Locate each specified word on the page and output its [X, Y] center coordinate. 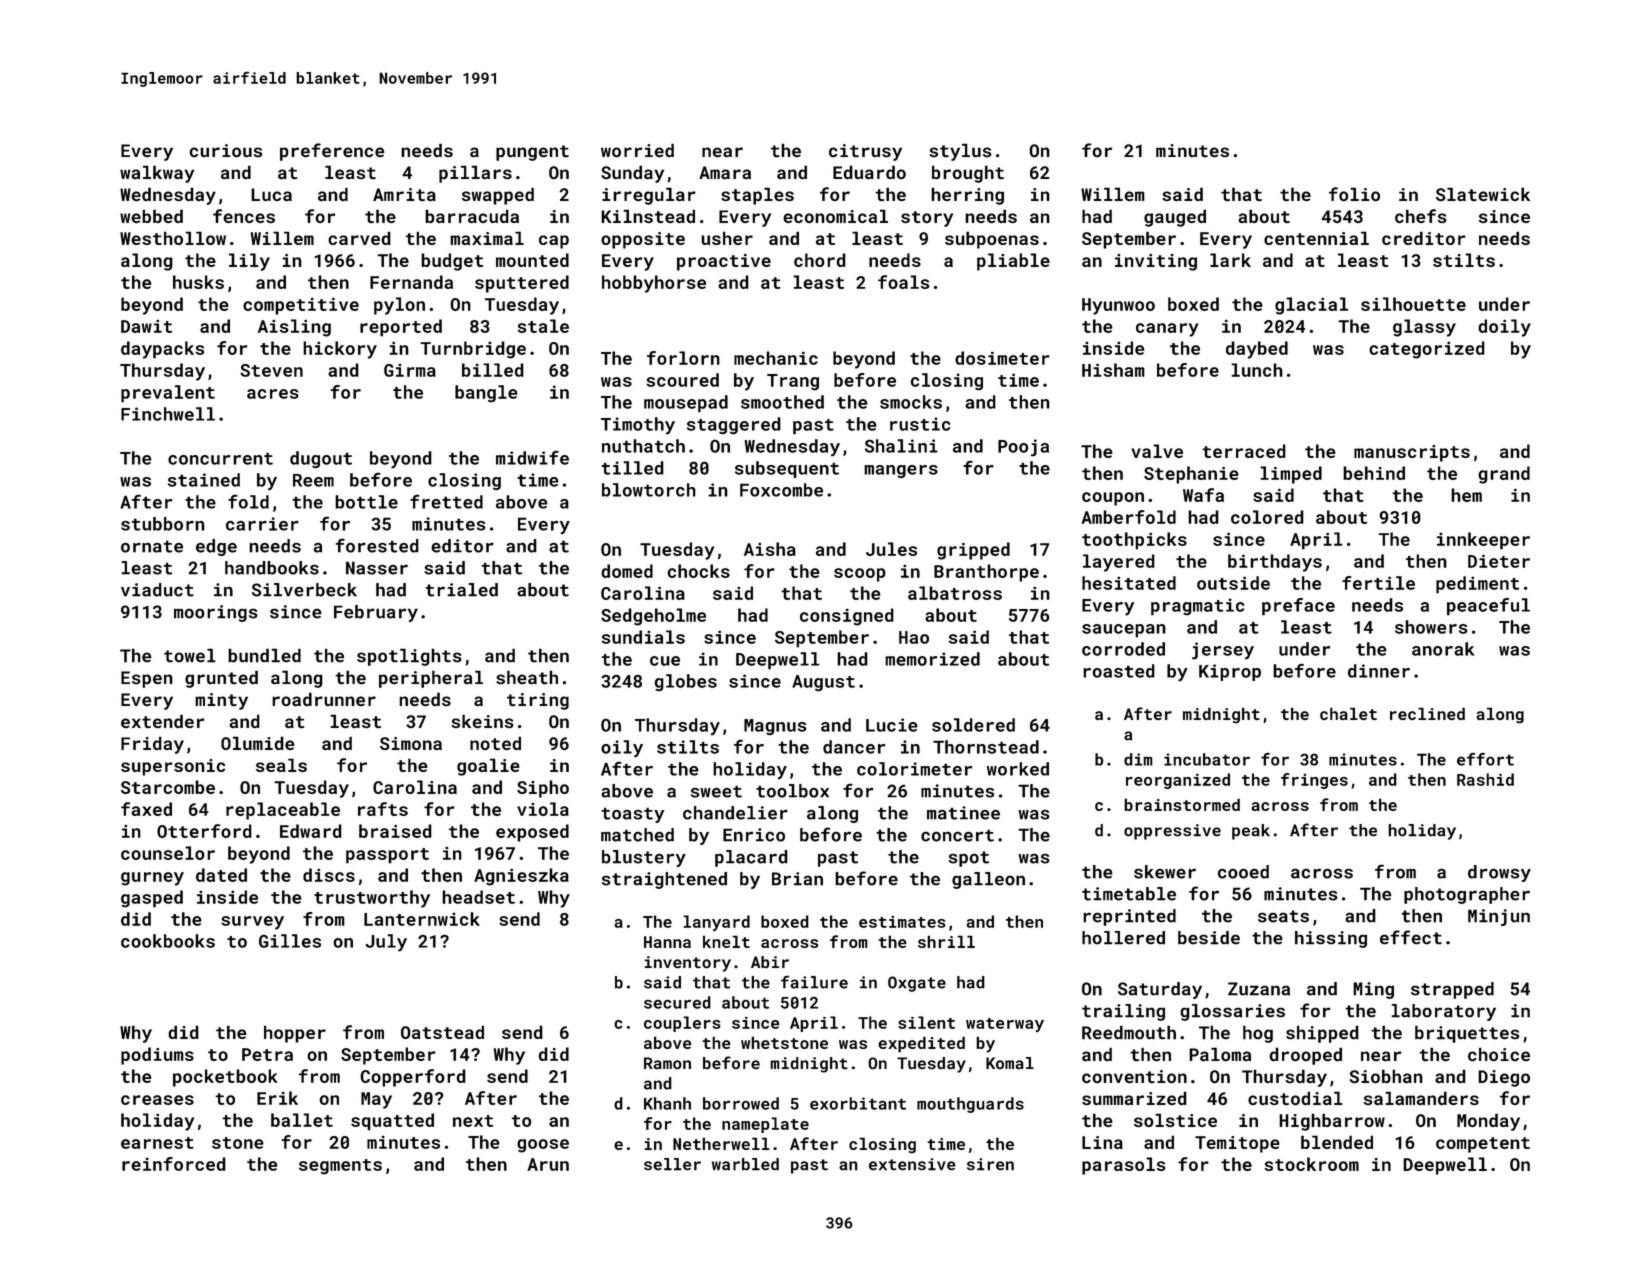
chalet [1348, 713]
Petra [267, 1054]
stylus [960, 152]
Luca [271, 194]
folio [1354, 194]
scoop [860, 575]
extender [162, 721]
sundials [643, 637]
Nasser [377, 568]
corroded [1123, 649]
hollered [1123, 938]
